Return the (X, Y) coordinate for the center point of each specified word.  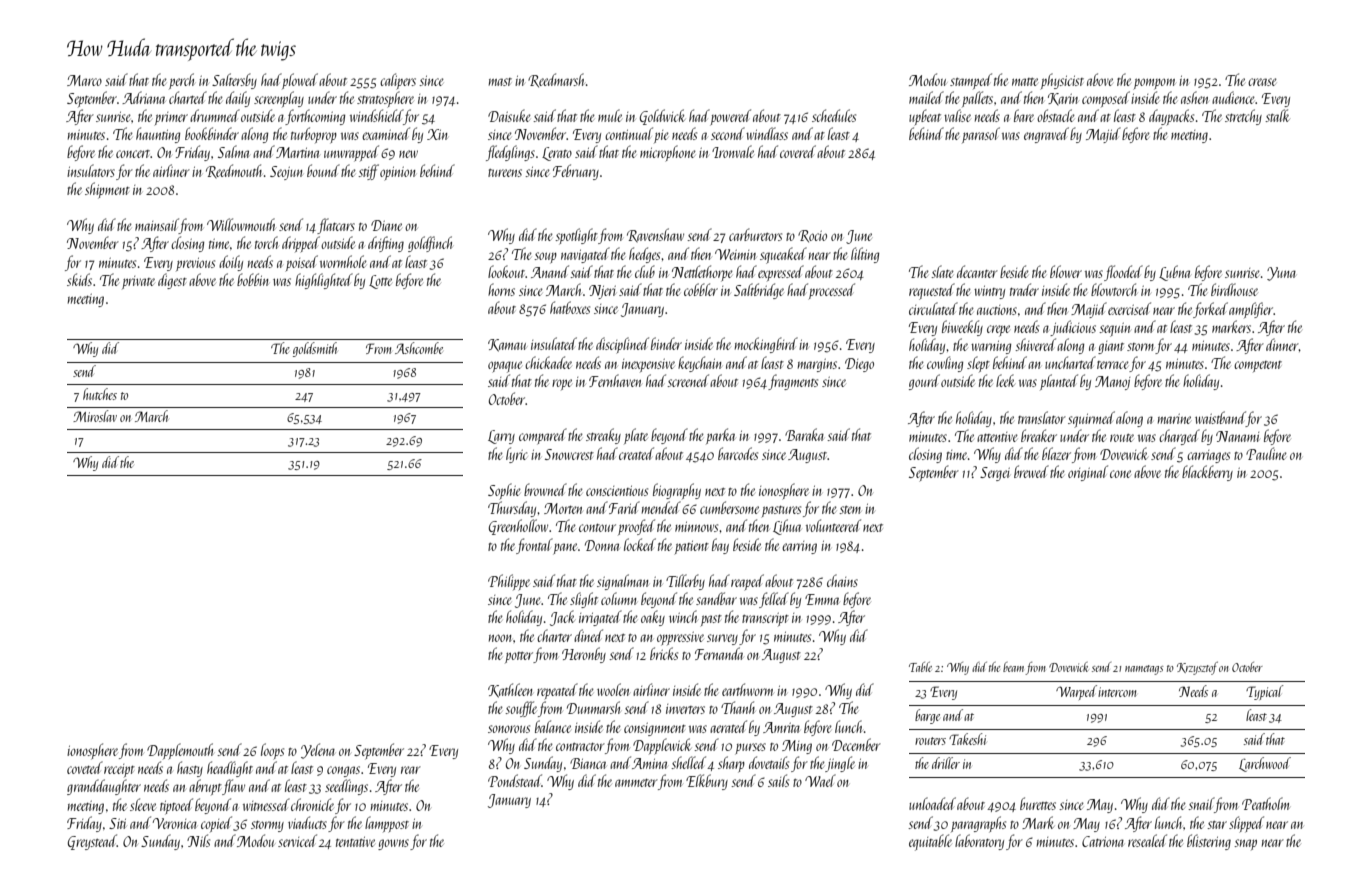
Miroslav (95, 416)
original (1088, 473)
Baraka (804, 434)
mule (610, 115)
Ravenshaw (655, 235)
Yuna (1281, 274)
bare (1024, 115)
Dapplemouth (180, 751)
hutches (100, 394)
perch (181, 81)
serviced (297, 840)
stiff (368, 172)
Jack (562, 618)
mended (661, 507)
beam (1013, 667)
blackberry (1207, 473)
